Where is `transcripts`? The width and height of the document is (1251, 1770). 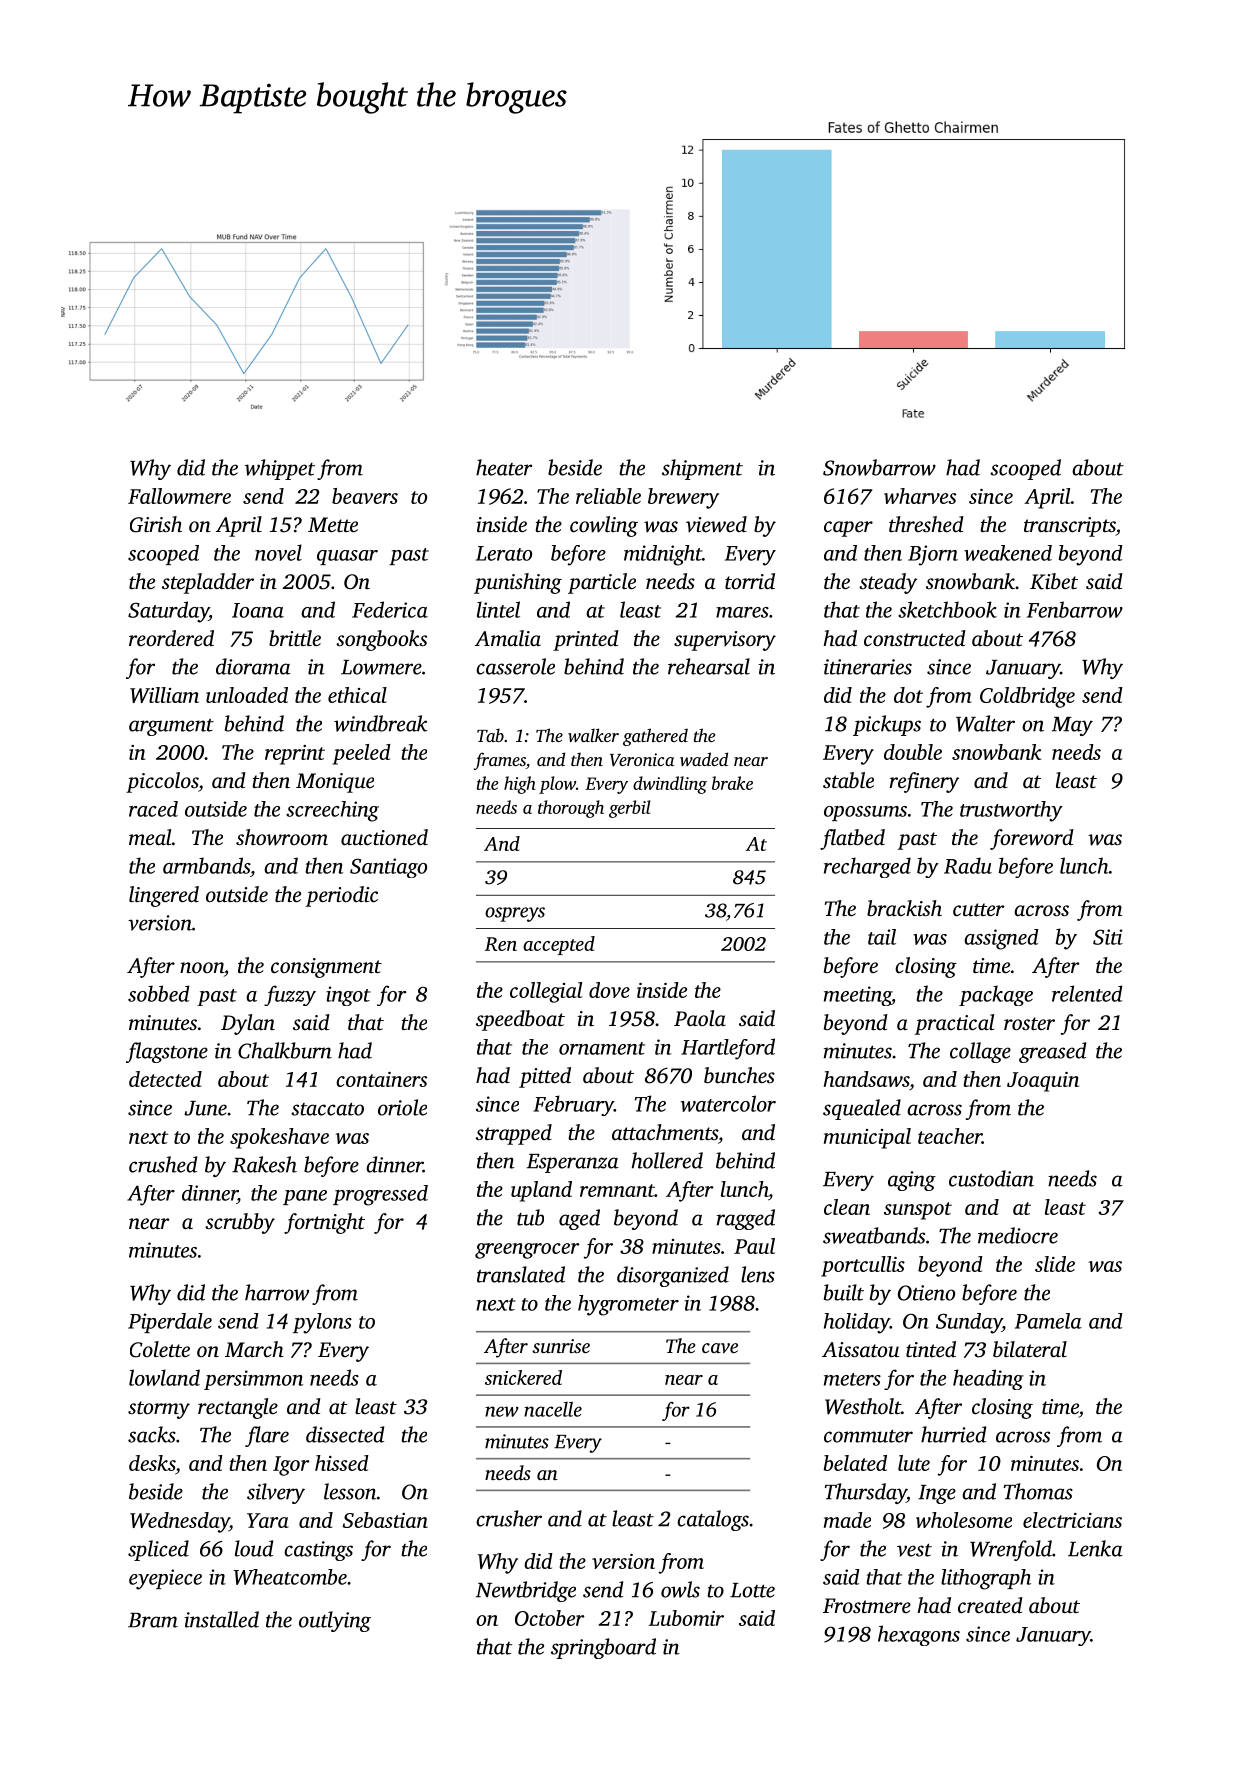
transcripts is located at coordinates (1070, 527).
